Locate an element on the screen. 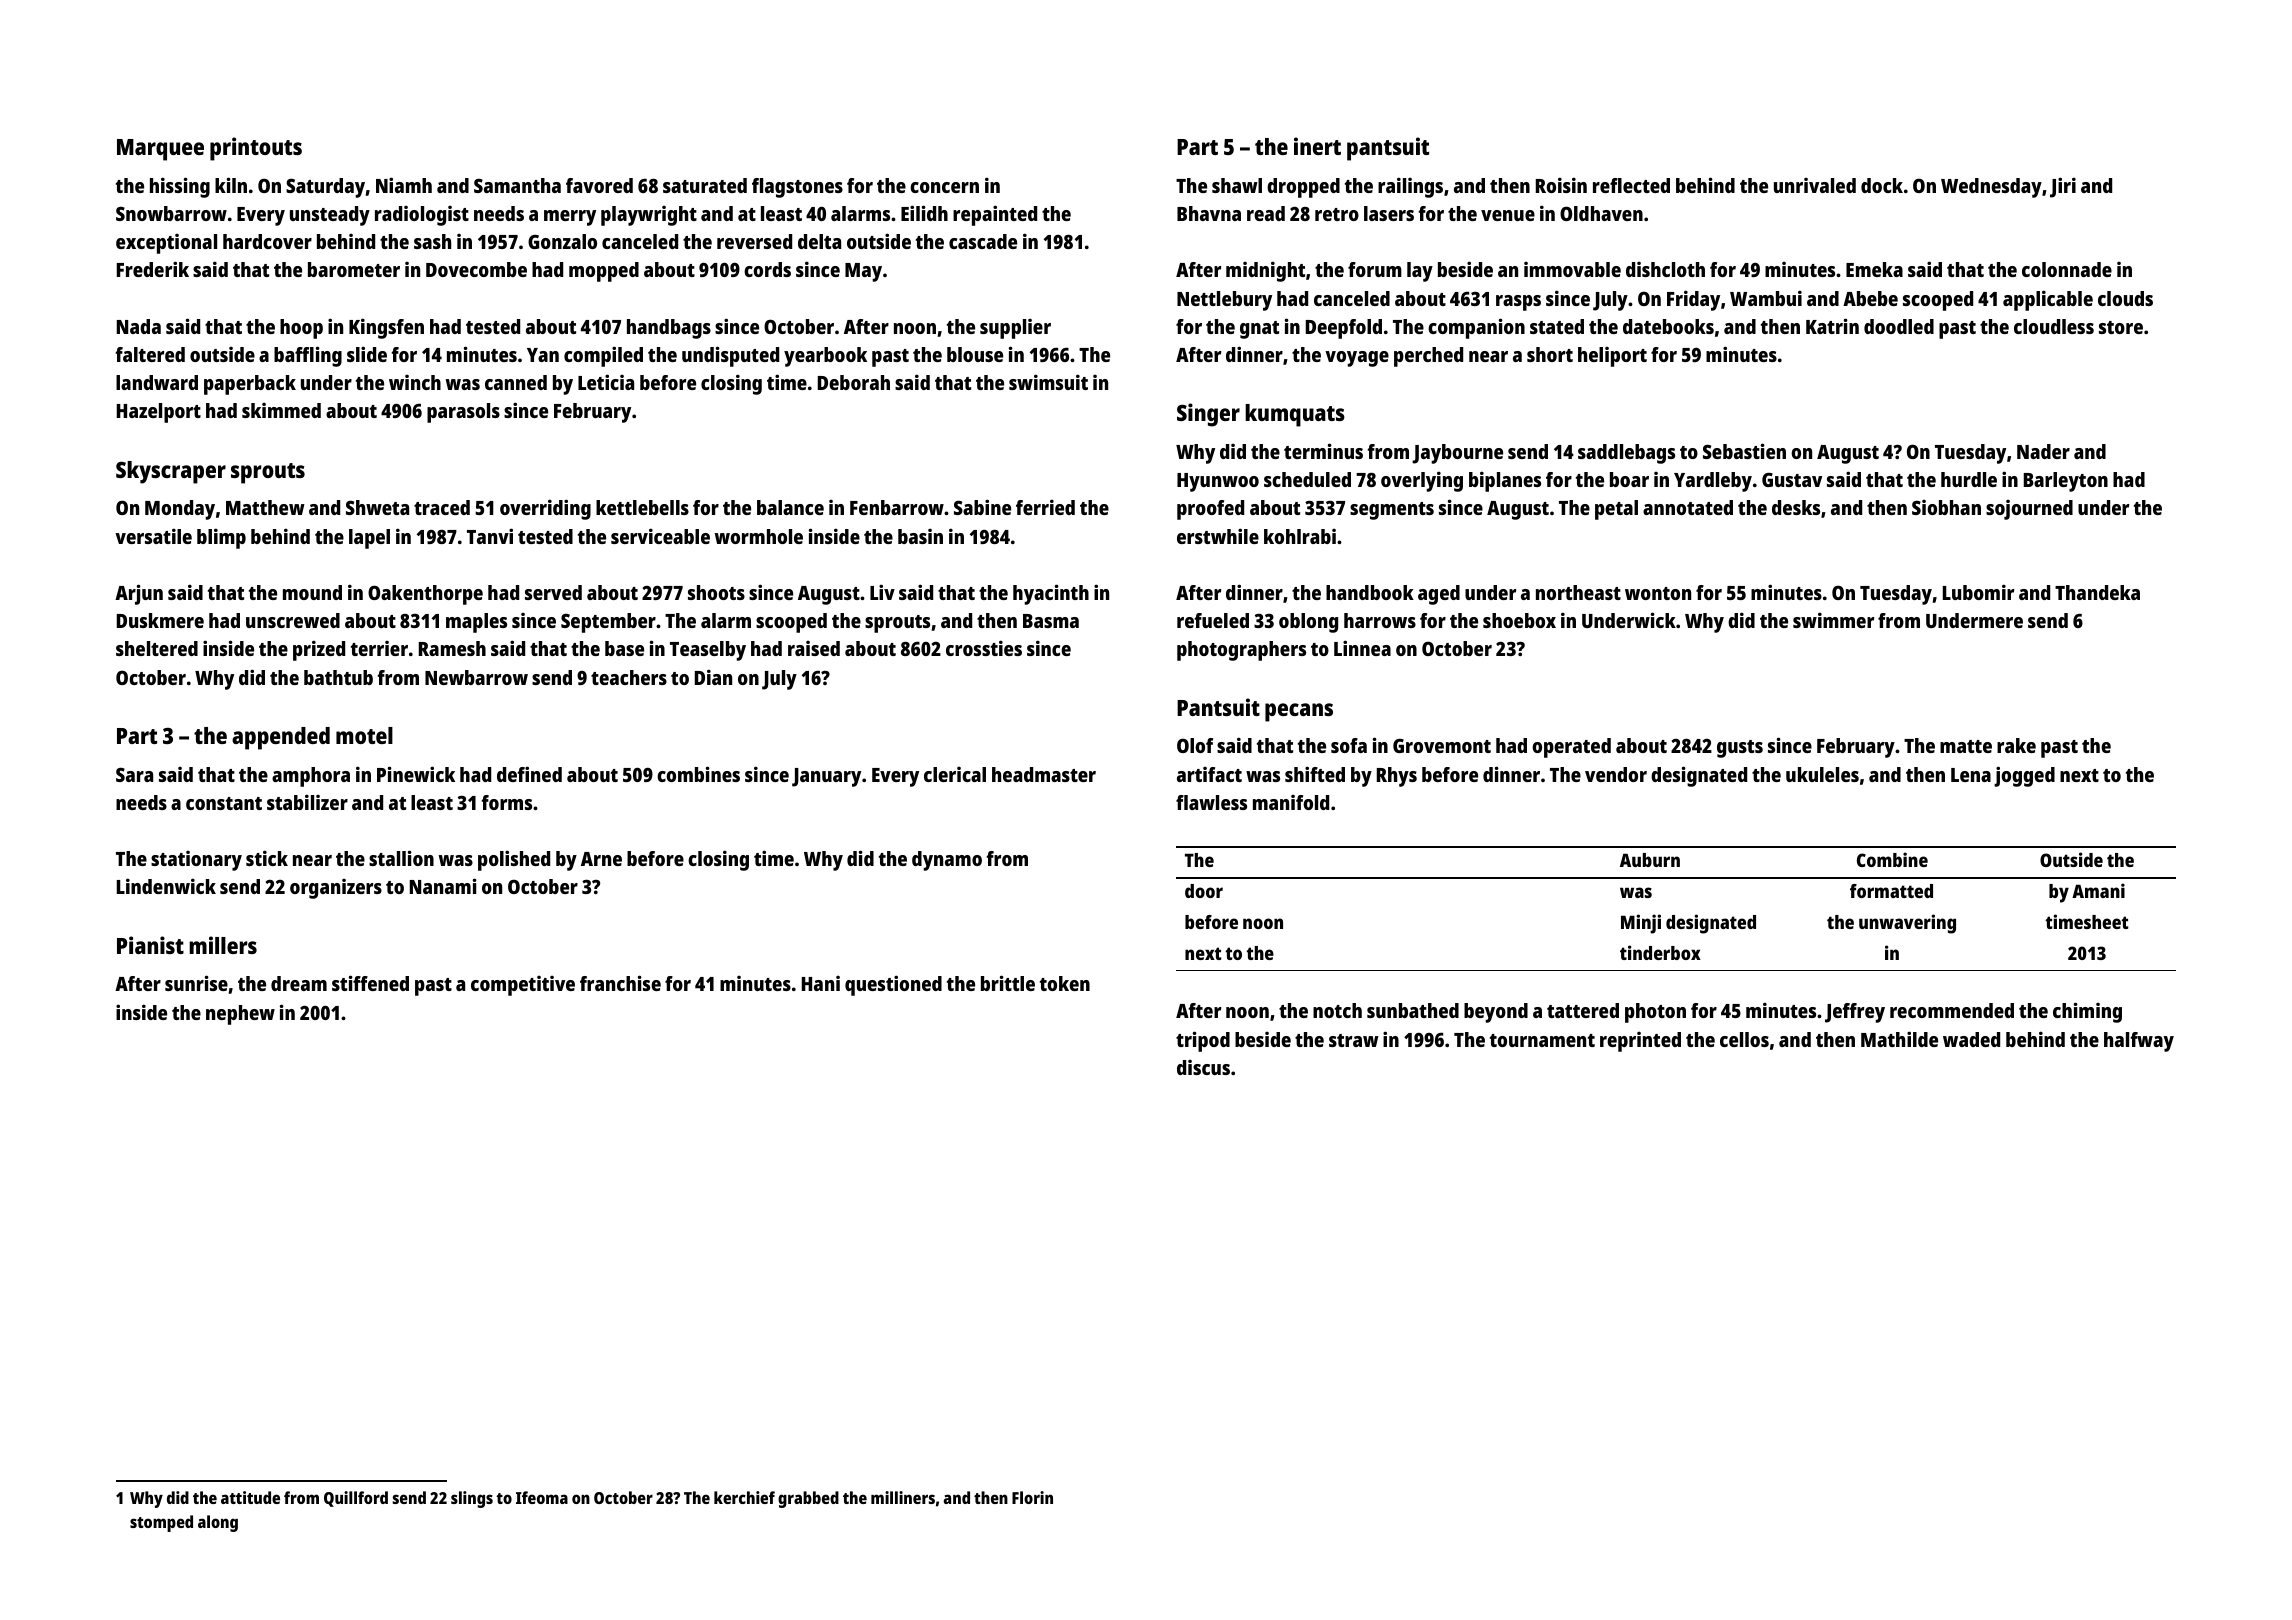  waded is located at coordinates (1971, 1039).
